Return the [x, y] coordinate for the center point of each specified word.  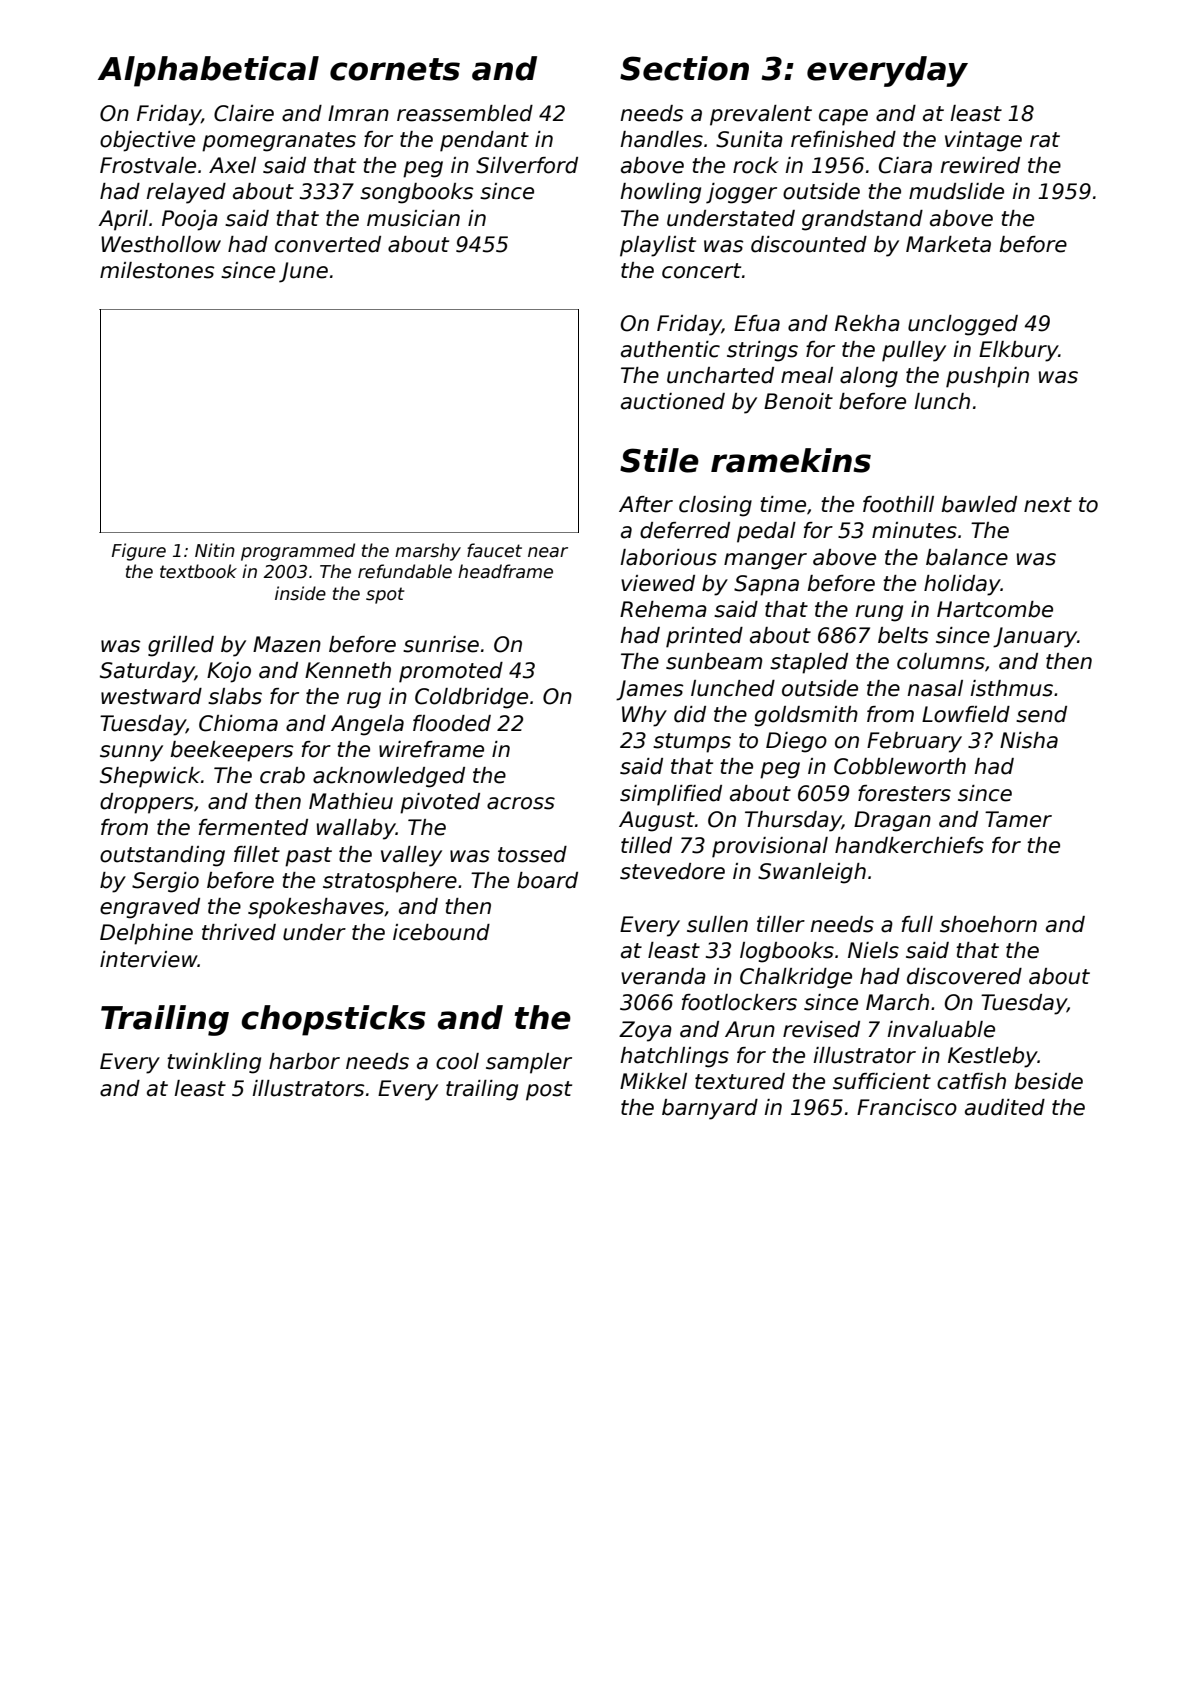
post [549, 1091]
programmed [298, 552]
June [303, 272]
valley [411, 856]
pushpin [987, 377]
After [646, 504]
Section [684, 68]
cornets [395, 69]
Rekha [867, 323]
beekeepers [232, 751]
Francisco [907, 1107]
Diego [796, 742]
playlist [658, 246]
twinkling [214, 1063]
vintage [983, 141]
